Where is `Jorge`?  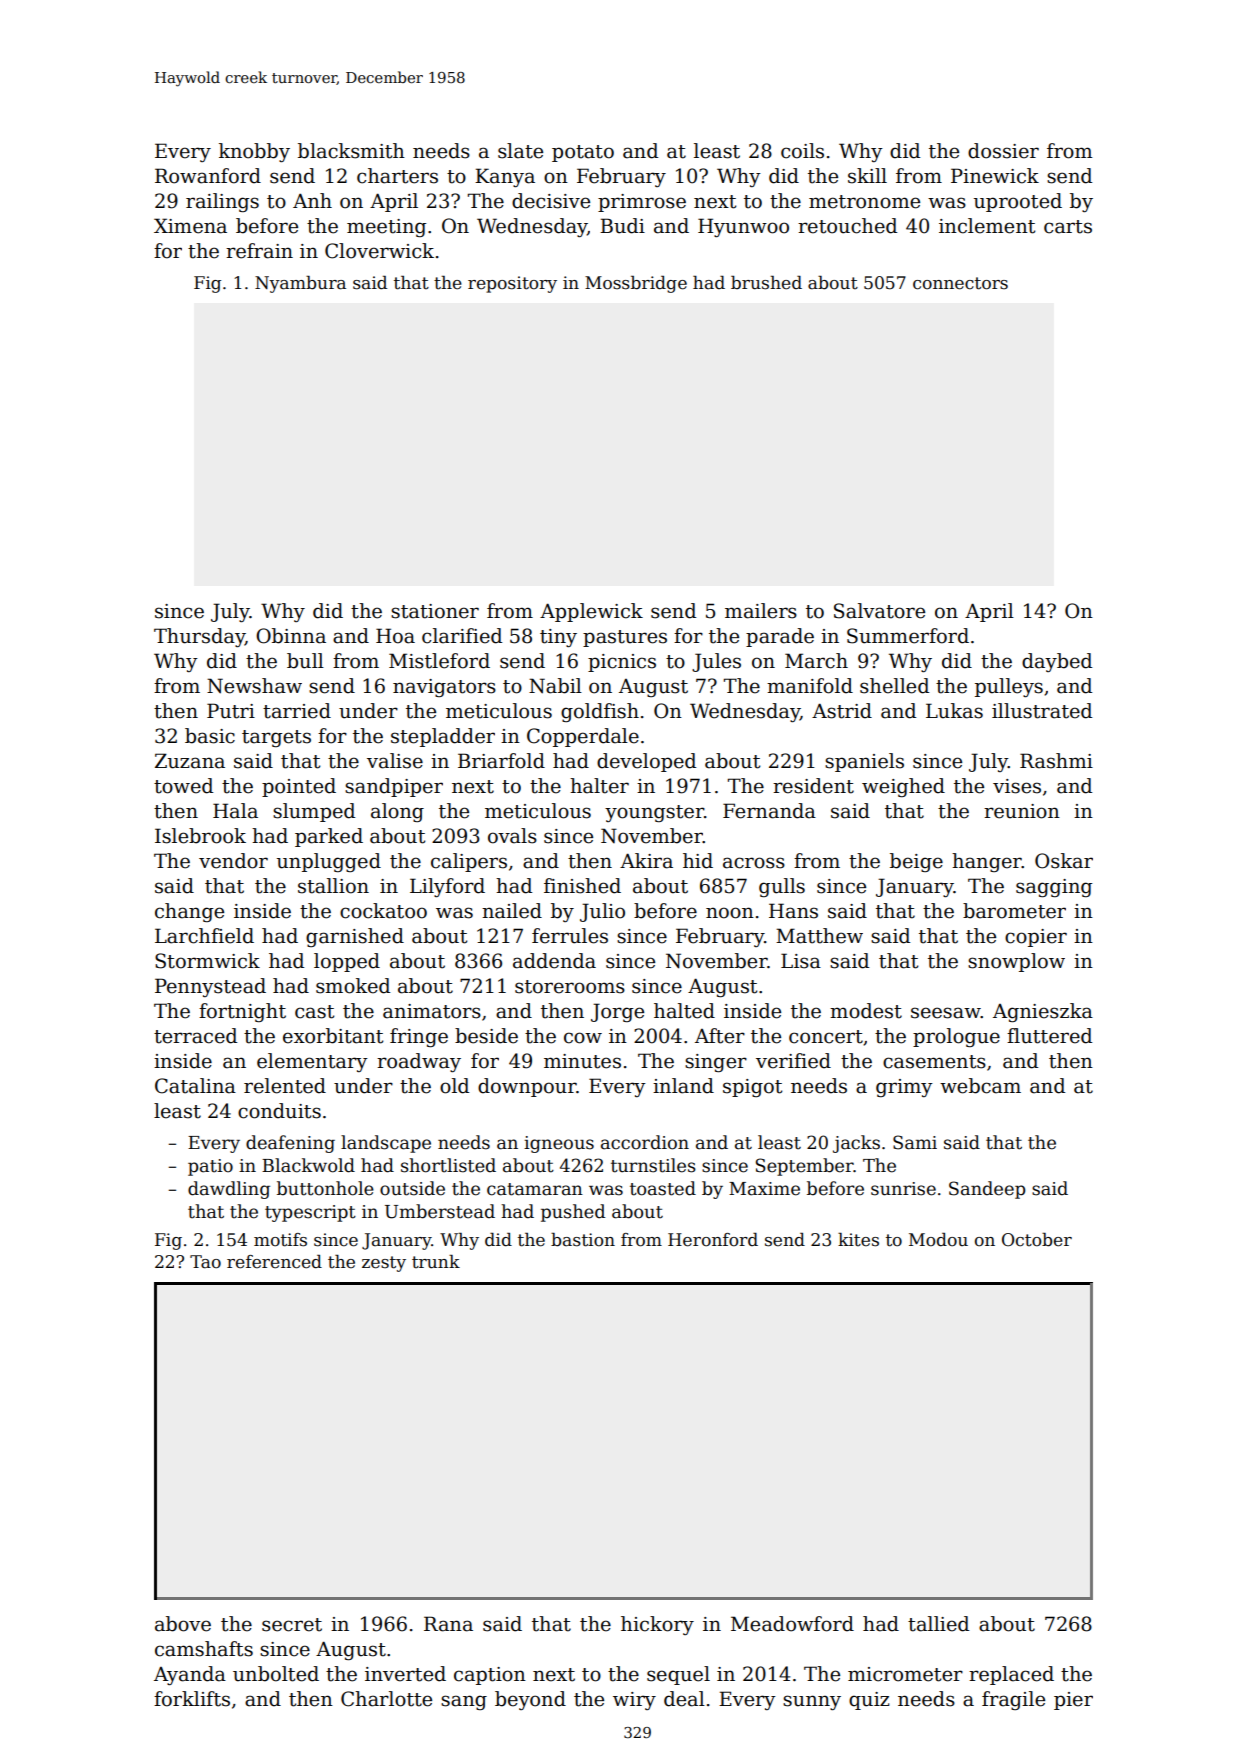
Jorge is located at coordinates (617, 1012).
